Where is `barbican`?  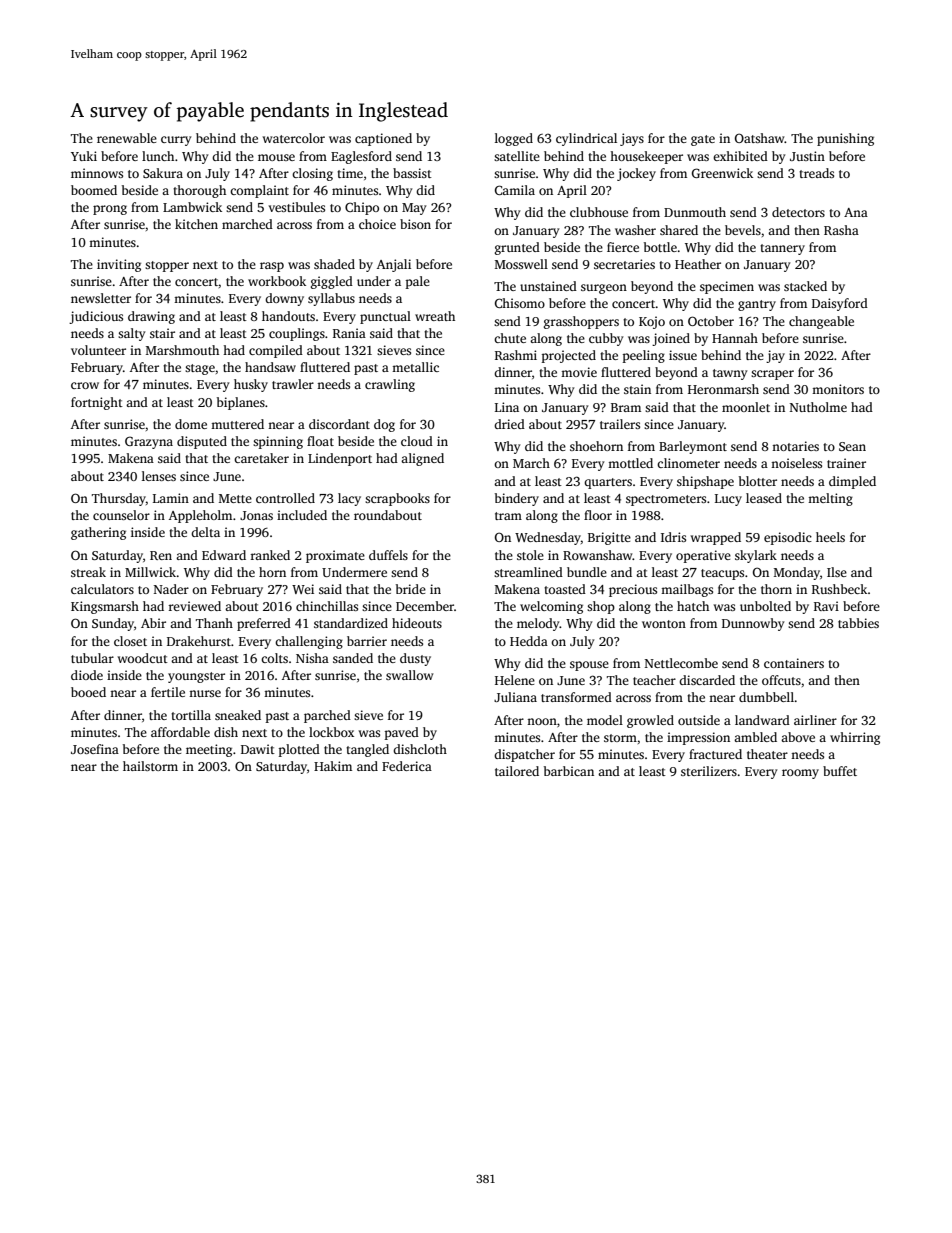
barbican is located at coordinates (569, 771).
